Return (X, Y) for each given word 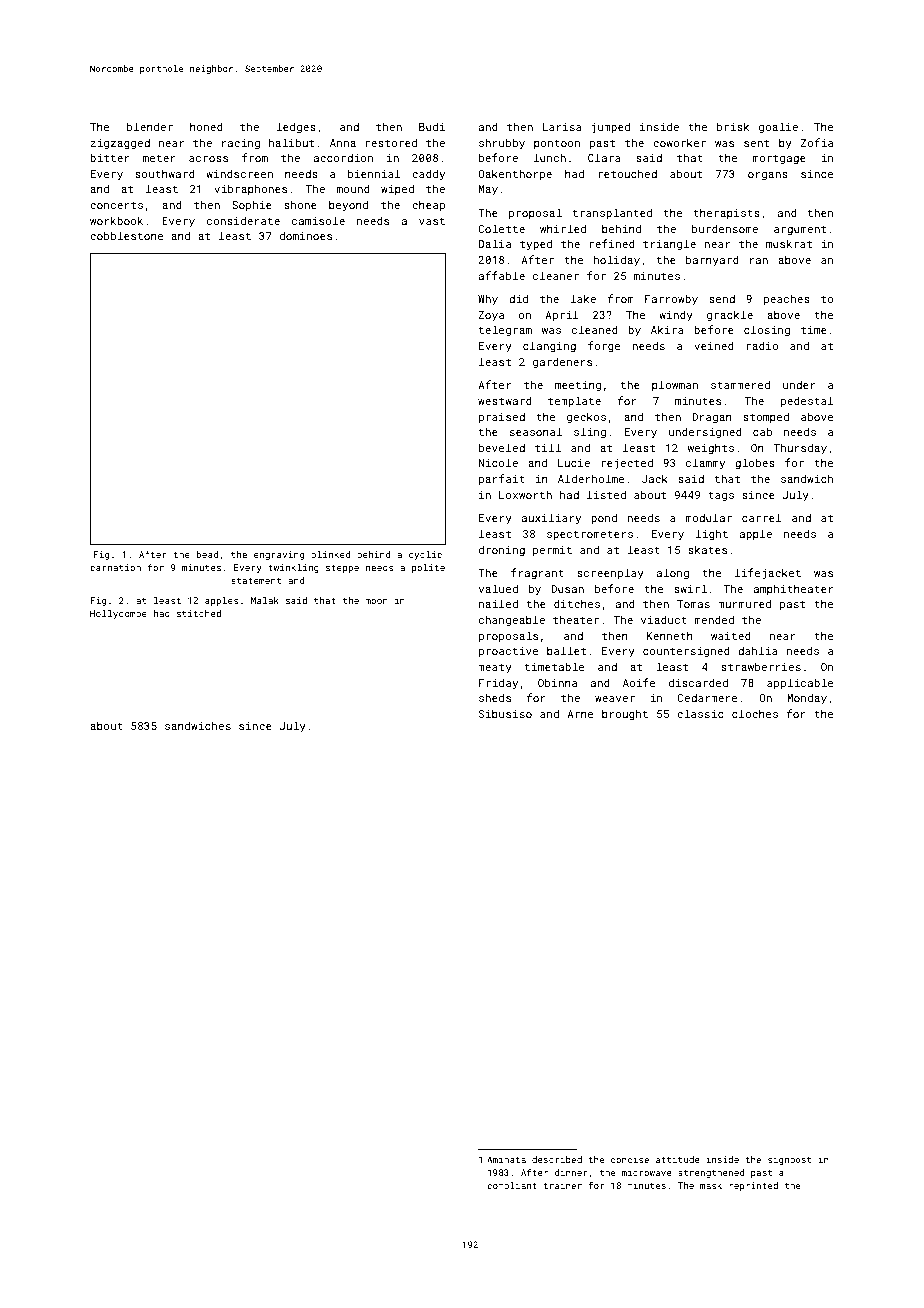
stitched (199, 613)
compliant (512, 1186)
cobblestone (126, 235)
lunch (550, 157)
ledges (296, 128)
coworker (679, 143)
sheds (495, 697)
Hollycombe (118, 614)
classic (700, 713)
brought (625, 715)
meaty (495, 669)
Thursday (800, 449)
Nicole (498, 462)
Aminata (506, 1159)
